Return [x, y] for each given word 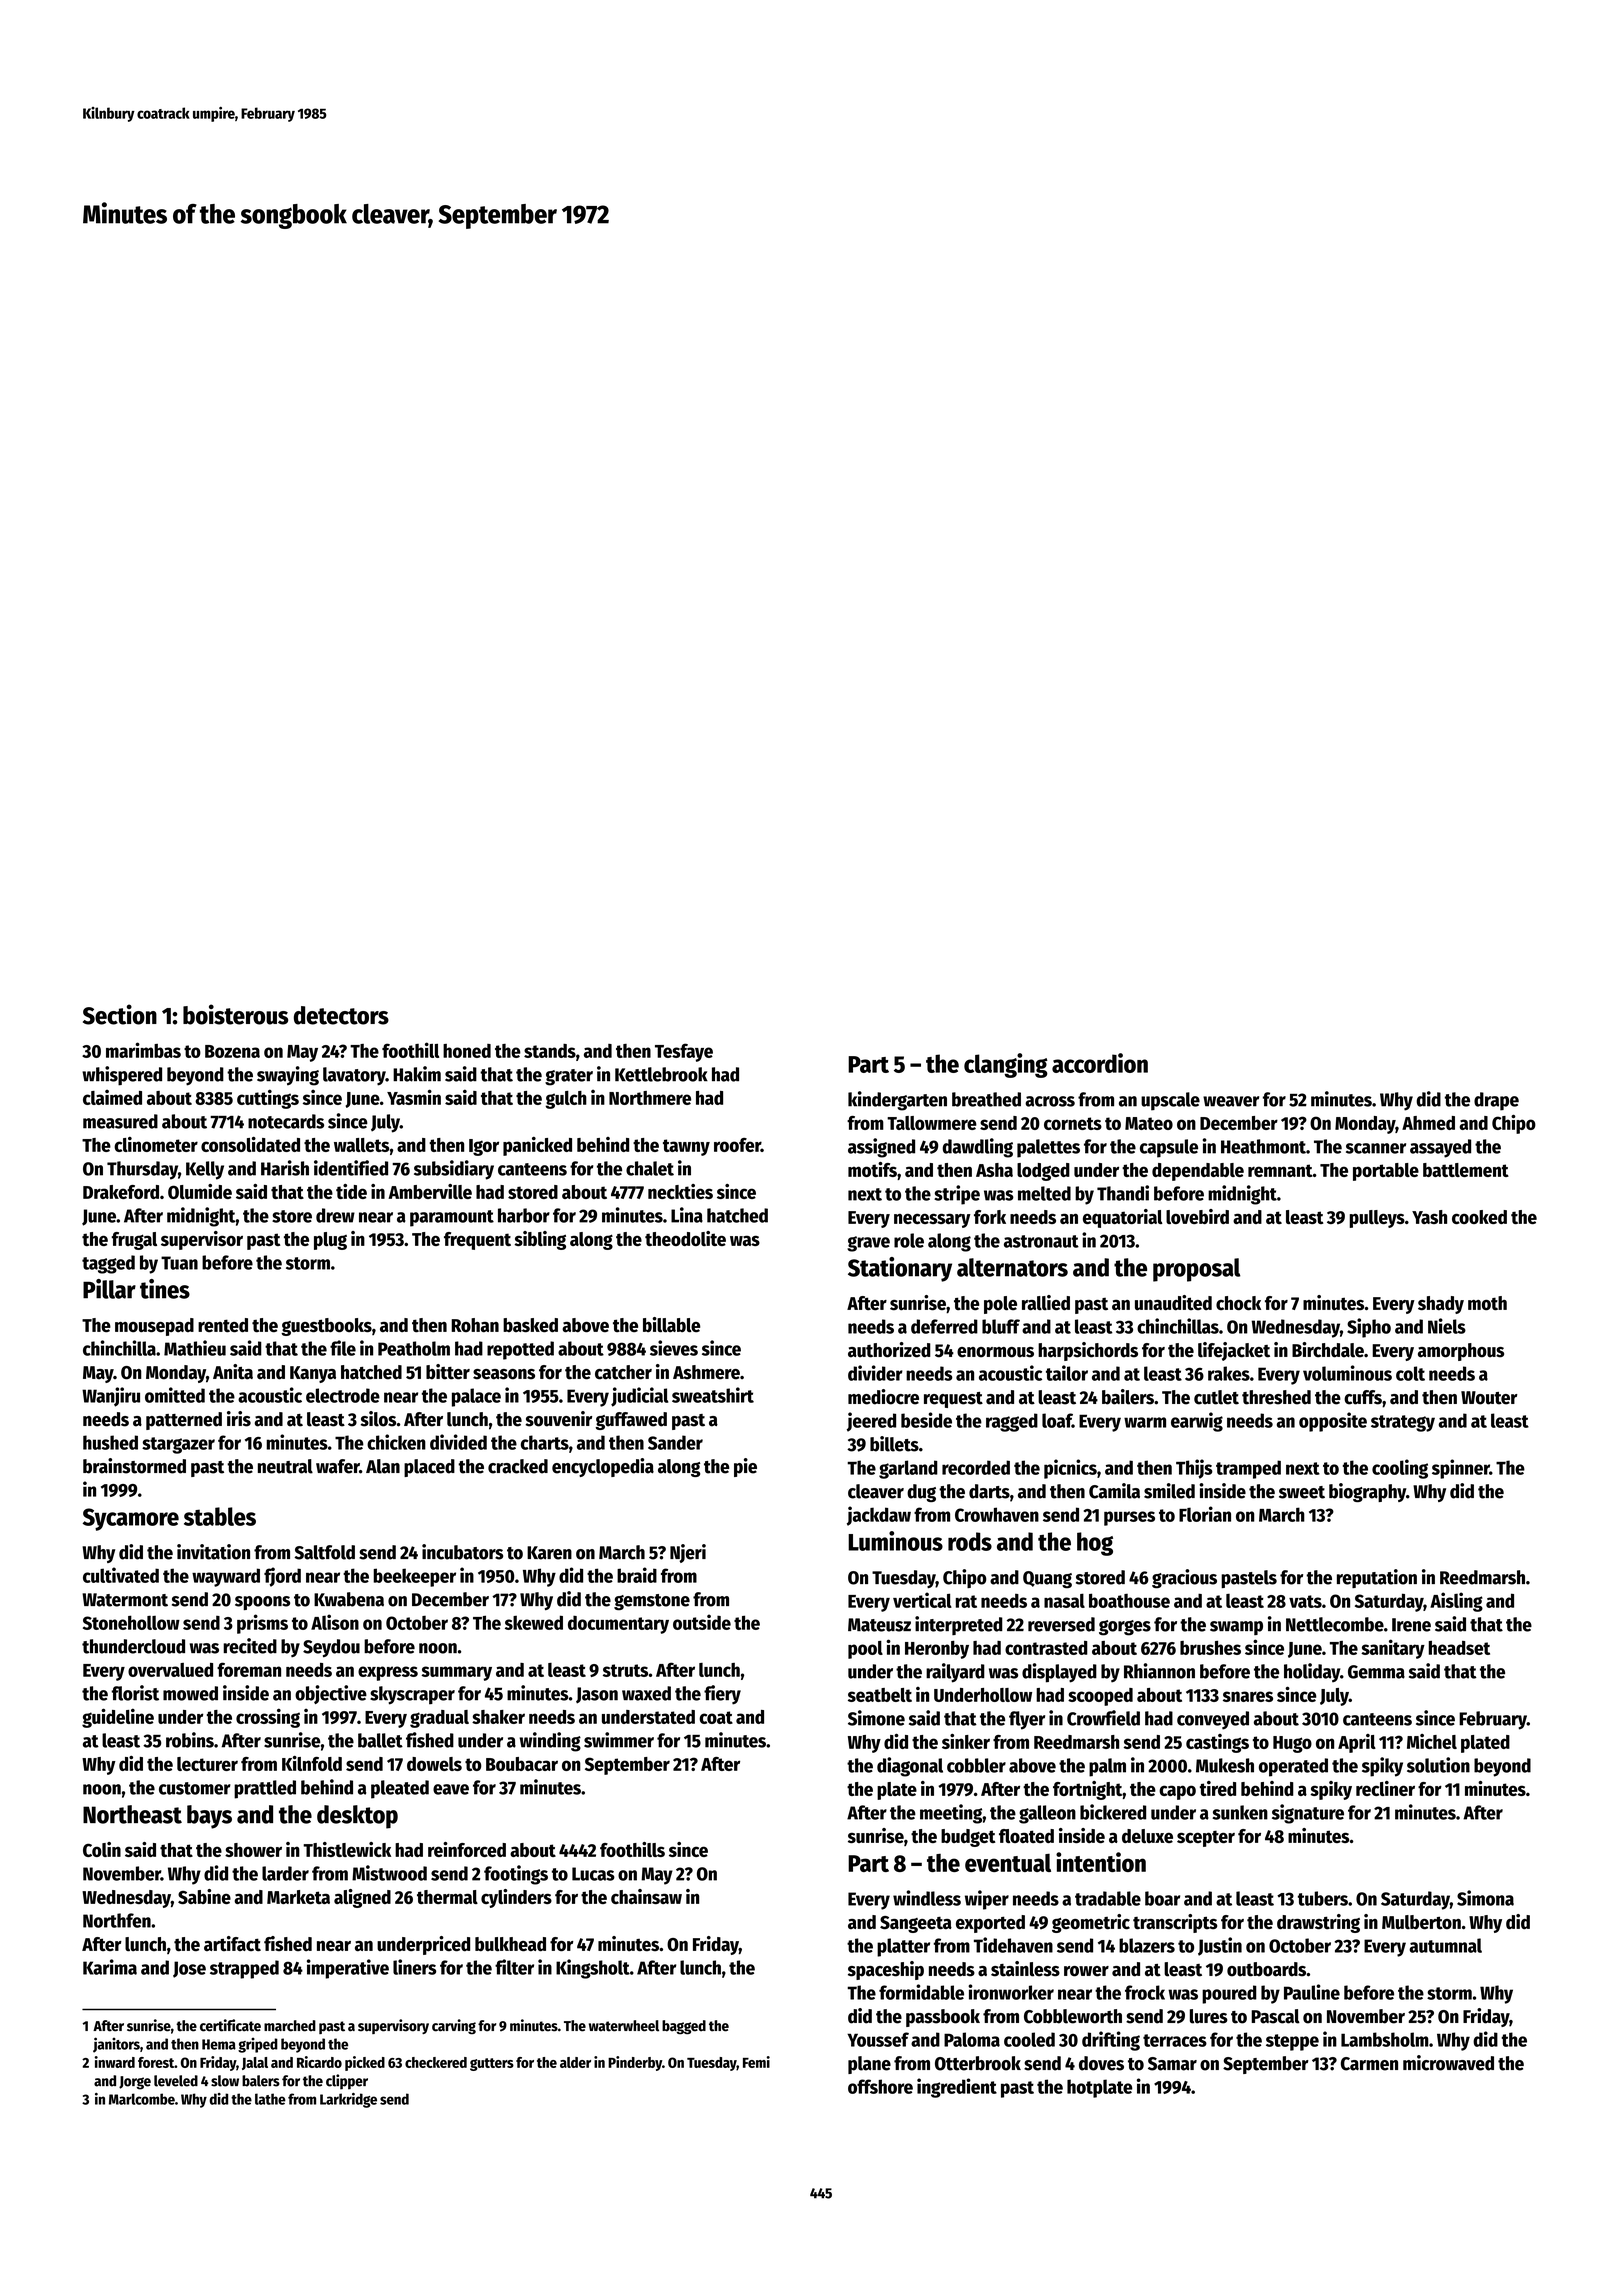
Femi [756, 2062]
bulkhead [510, 1944]
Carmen [1369, 2064]
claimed [112, 1097]
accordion [1100, 1063]
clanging [1006, 1065]
